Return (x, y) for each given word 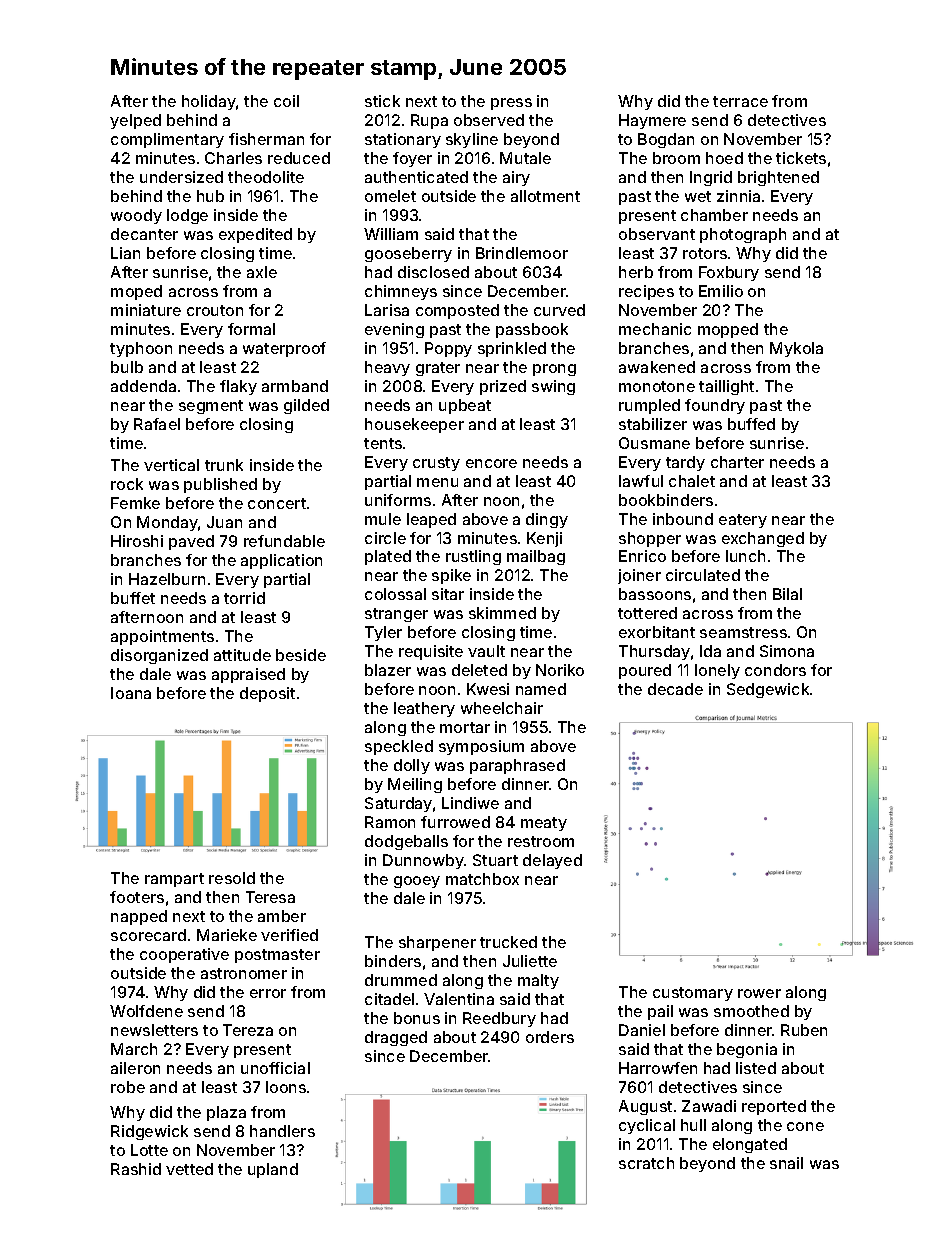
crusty (436, 464)
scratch (646, 1163)
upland (273, 1170)
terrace (740, 101)
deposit (267, 694)
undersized (181, 177)
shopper (650, 539)
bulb (127, 367)
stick (382, 101)
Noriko (560, 670)
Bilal (787, 594)
